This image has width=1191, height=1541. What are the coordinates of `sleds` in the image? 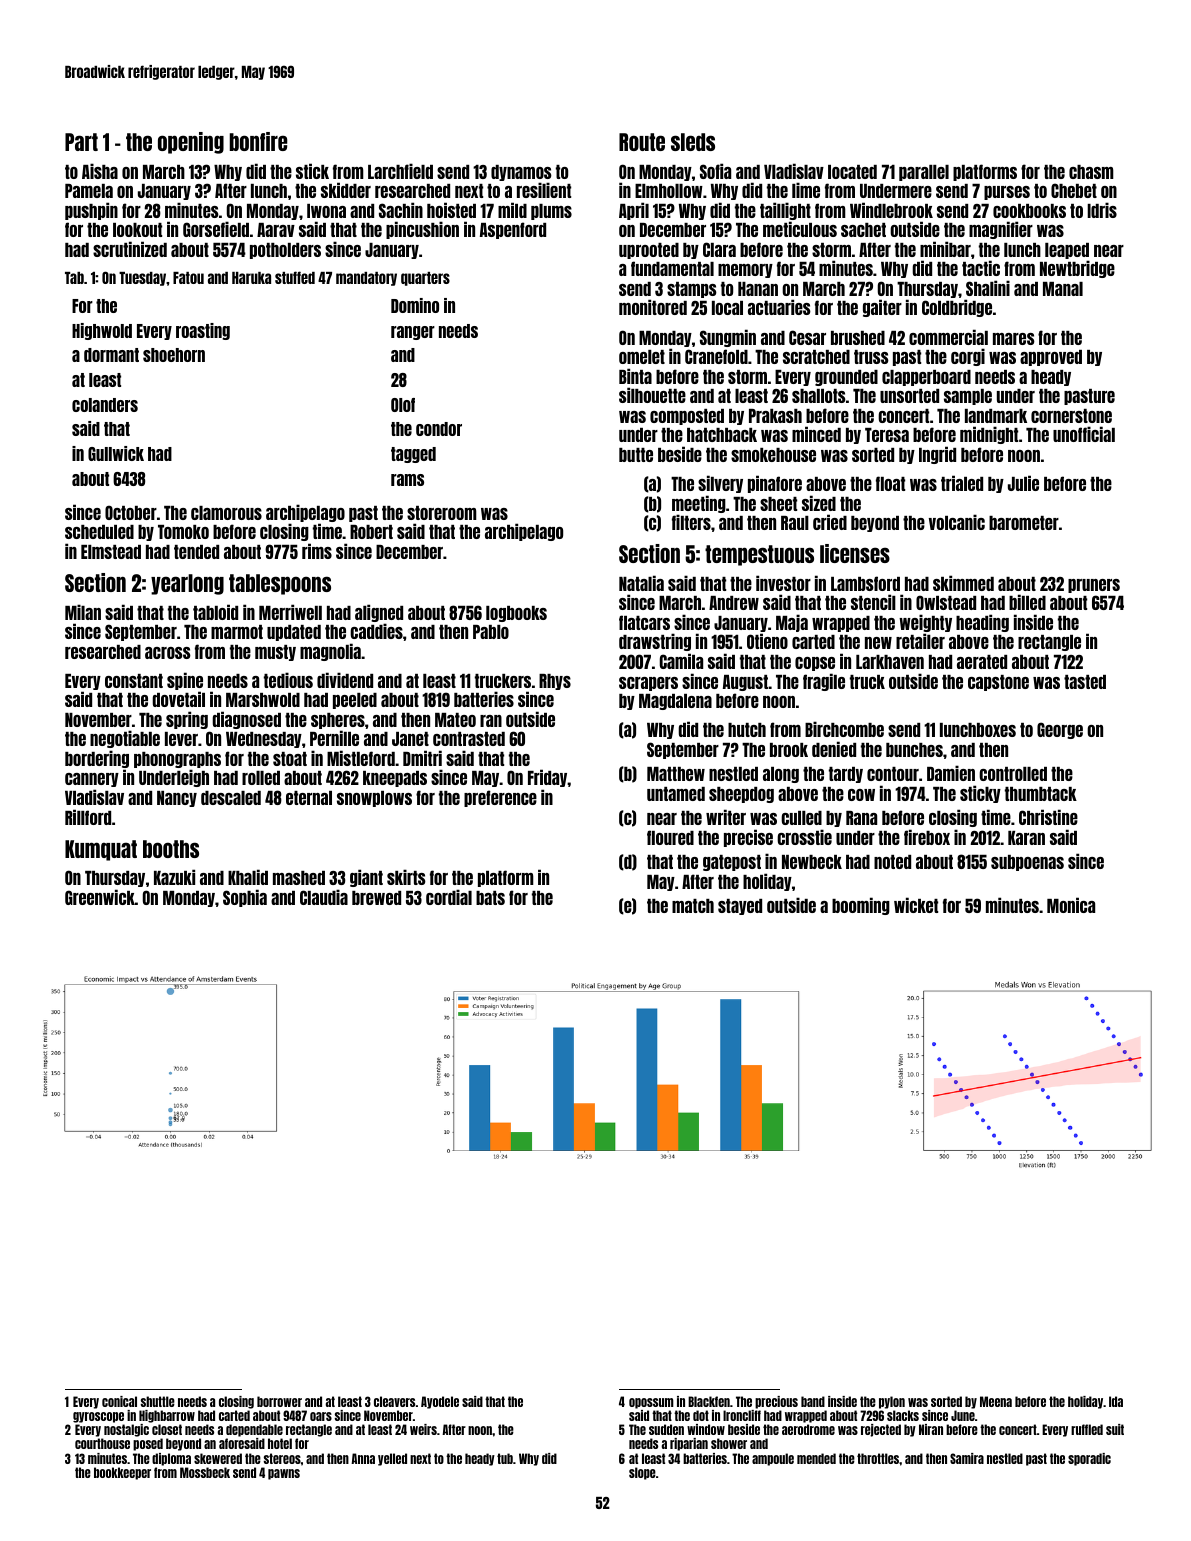 It's located at (693, 142).
